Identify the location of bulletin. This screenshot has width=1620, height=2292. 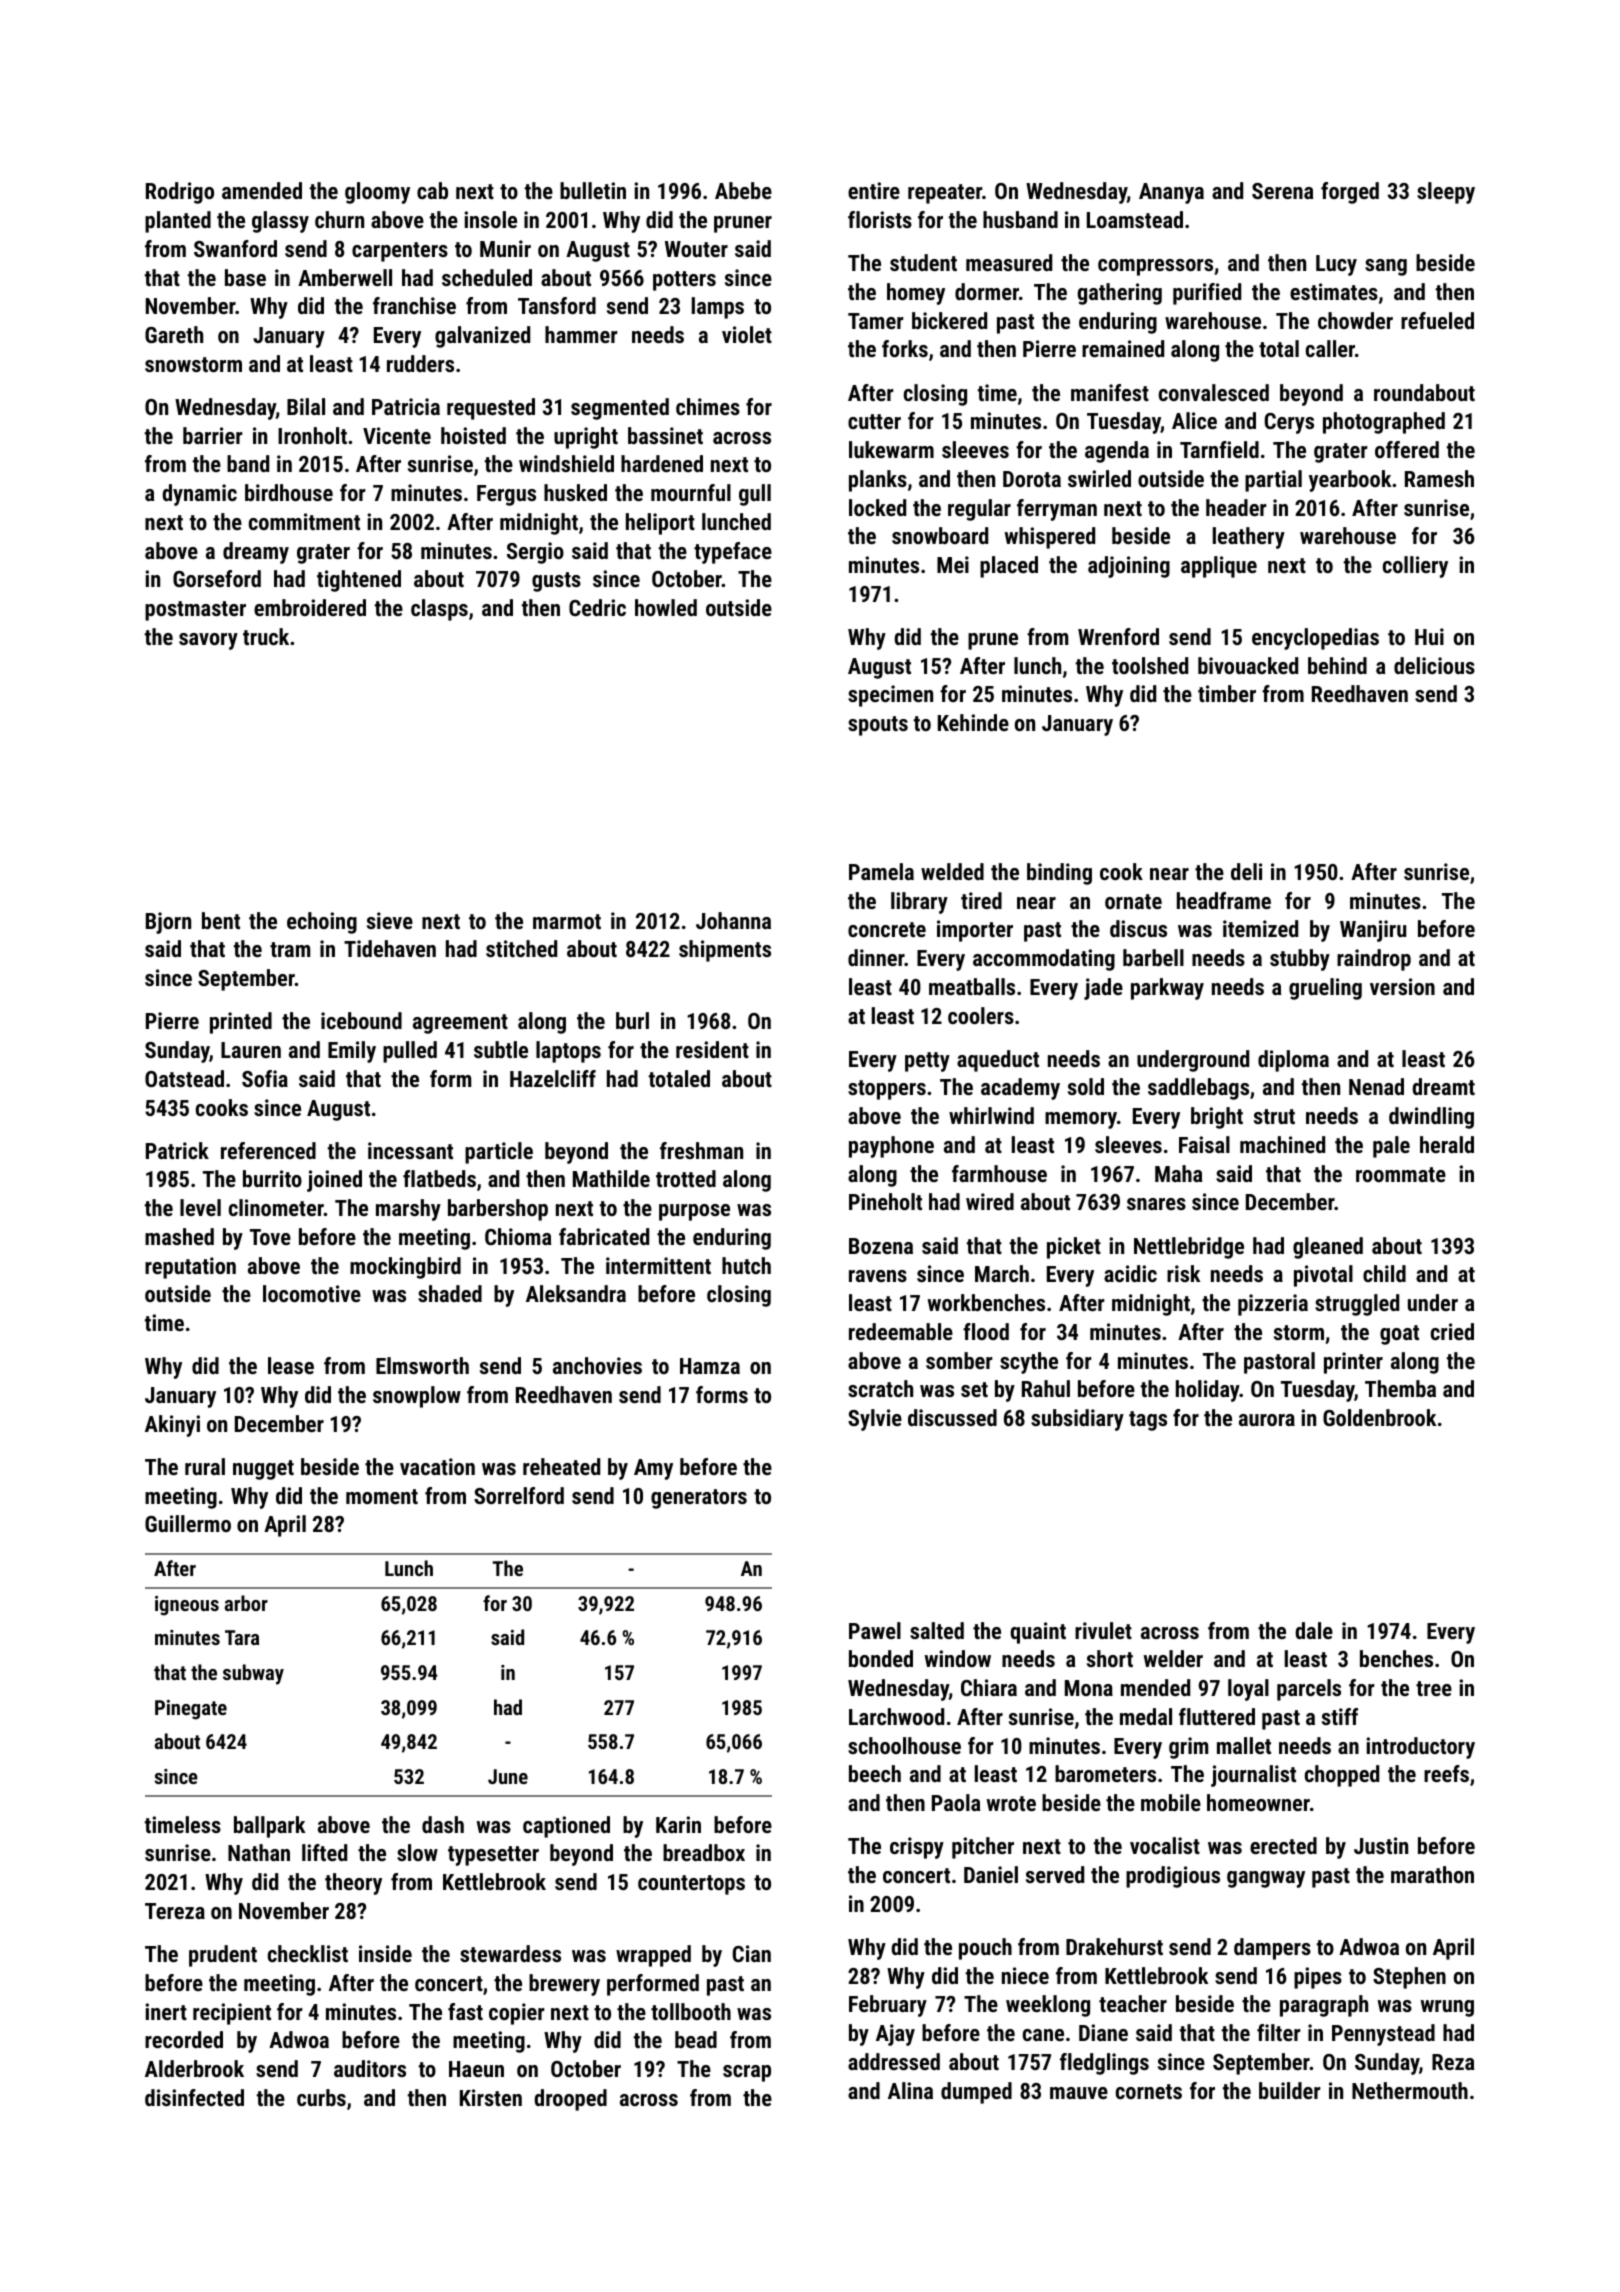
(593, 190).
